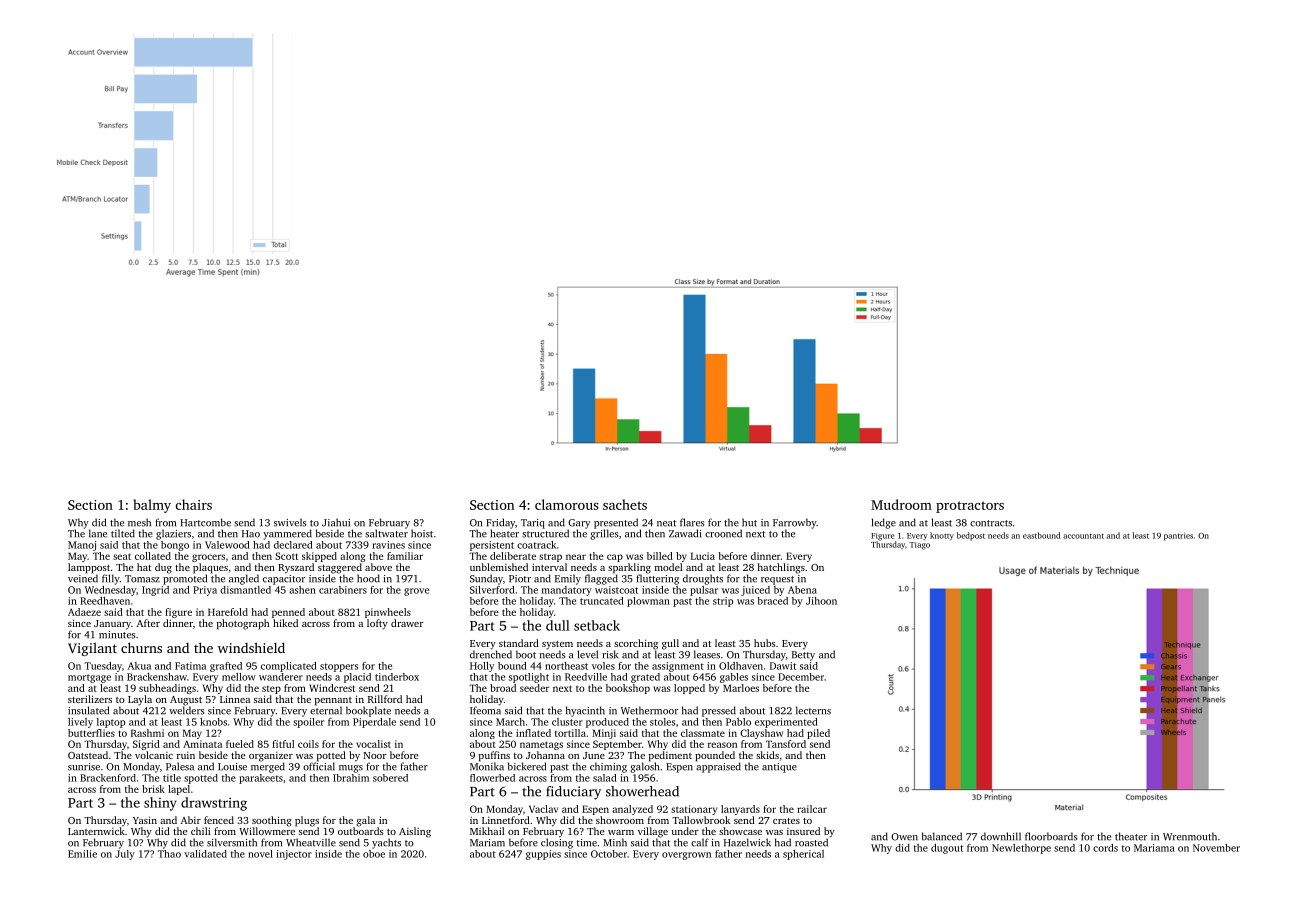  I want to click on saltwater, so click(386, 533).
